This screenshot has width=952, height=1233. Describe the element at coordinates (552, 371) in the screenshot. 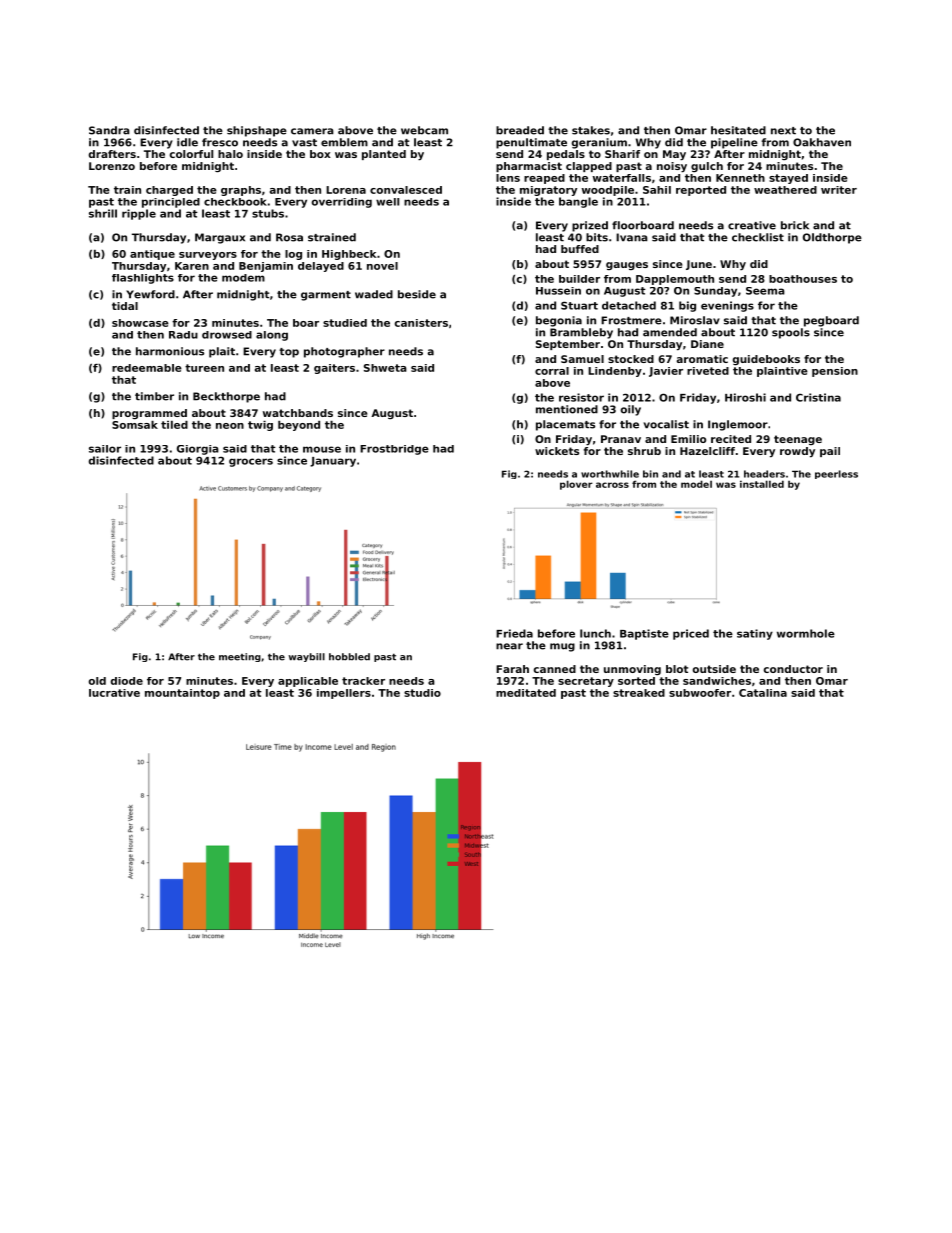

I see `corral` at that location.
